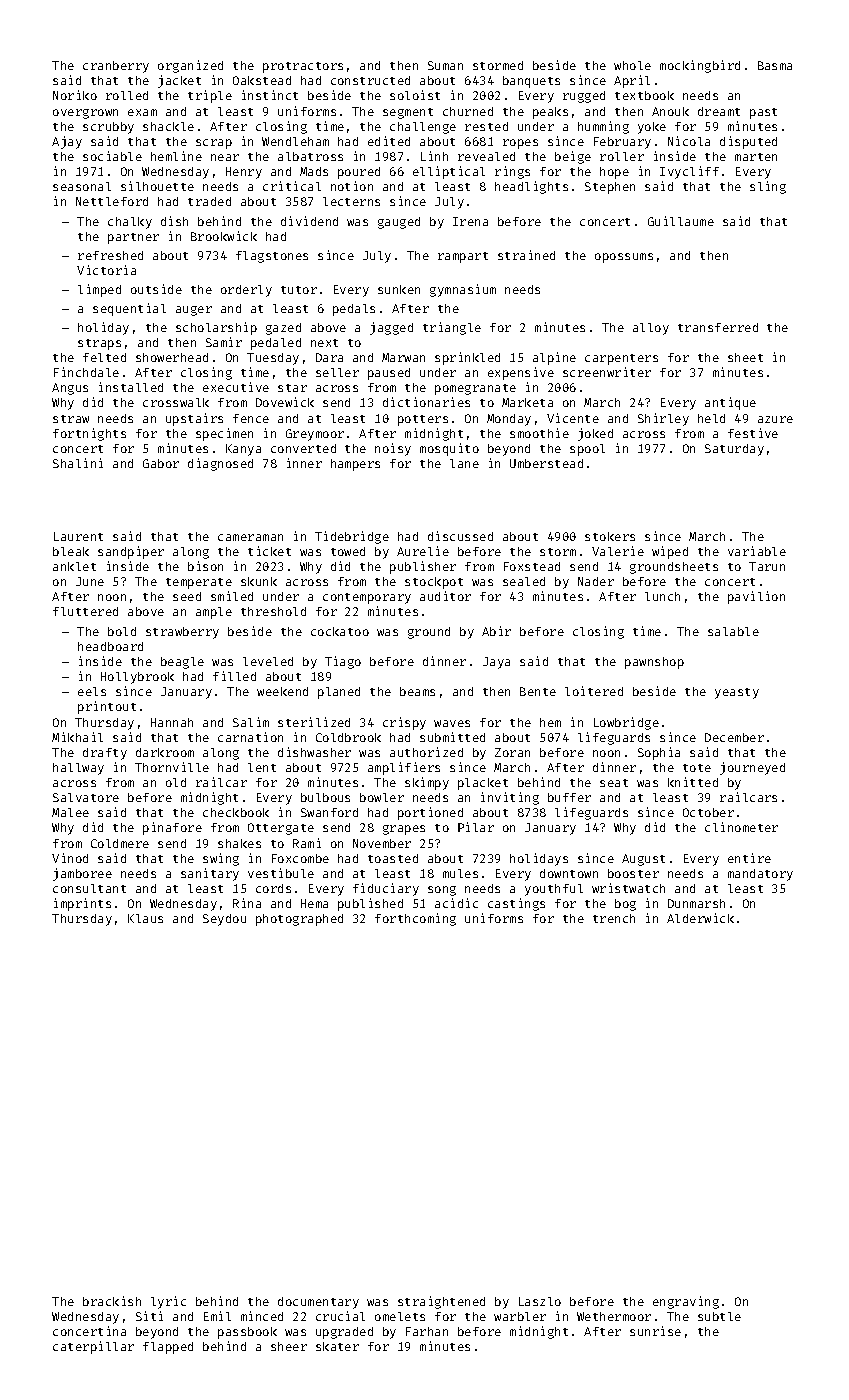 Image resolution: width=849 pixels, height=1400 pixels. What do you see at coordinates (82, 904) in the screenshot?
I see `imprints` at bounding box center [82, 904].
